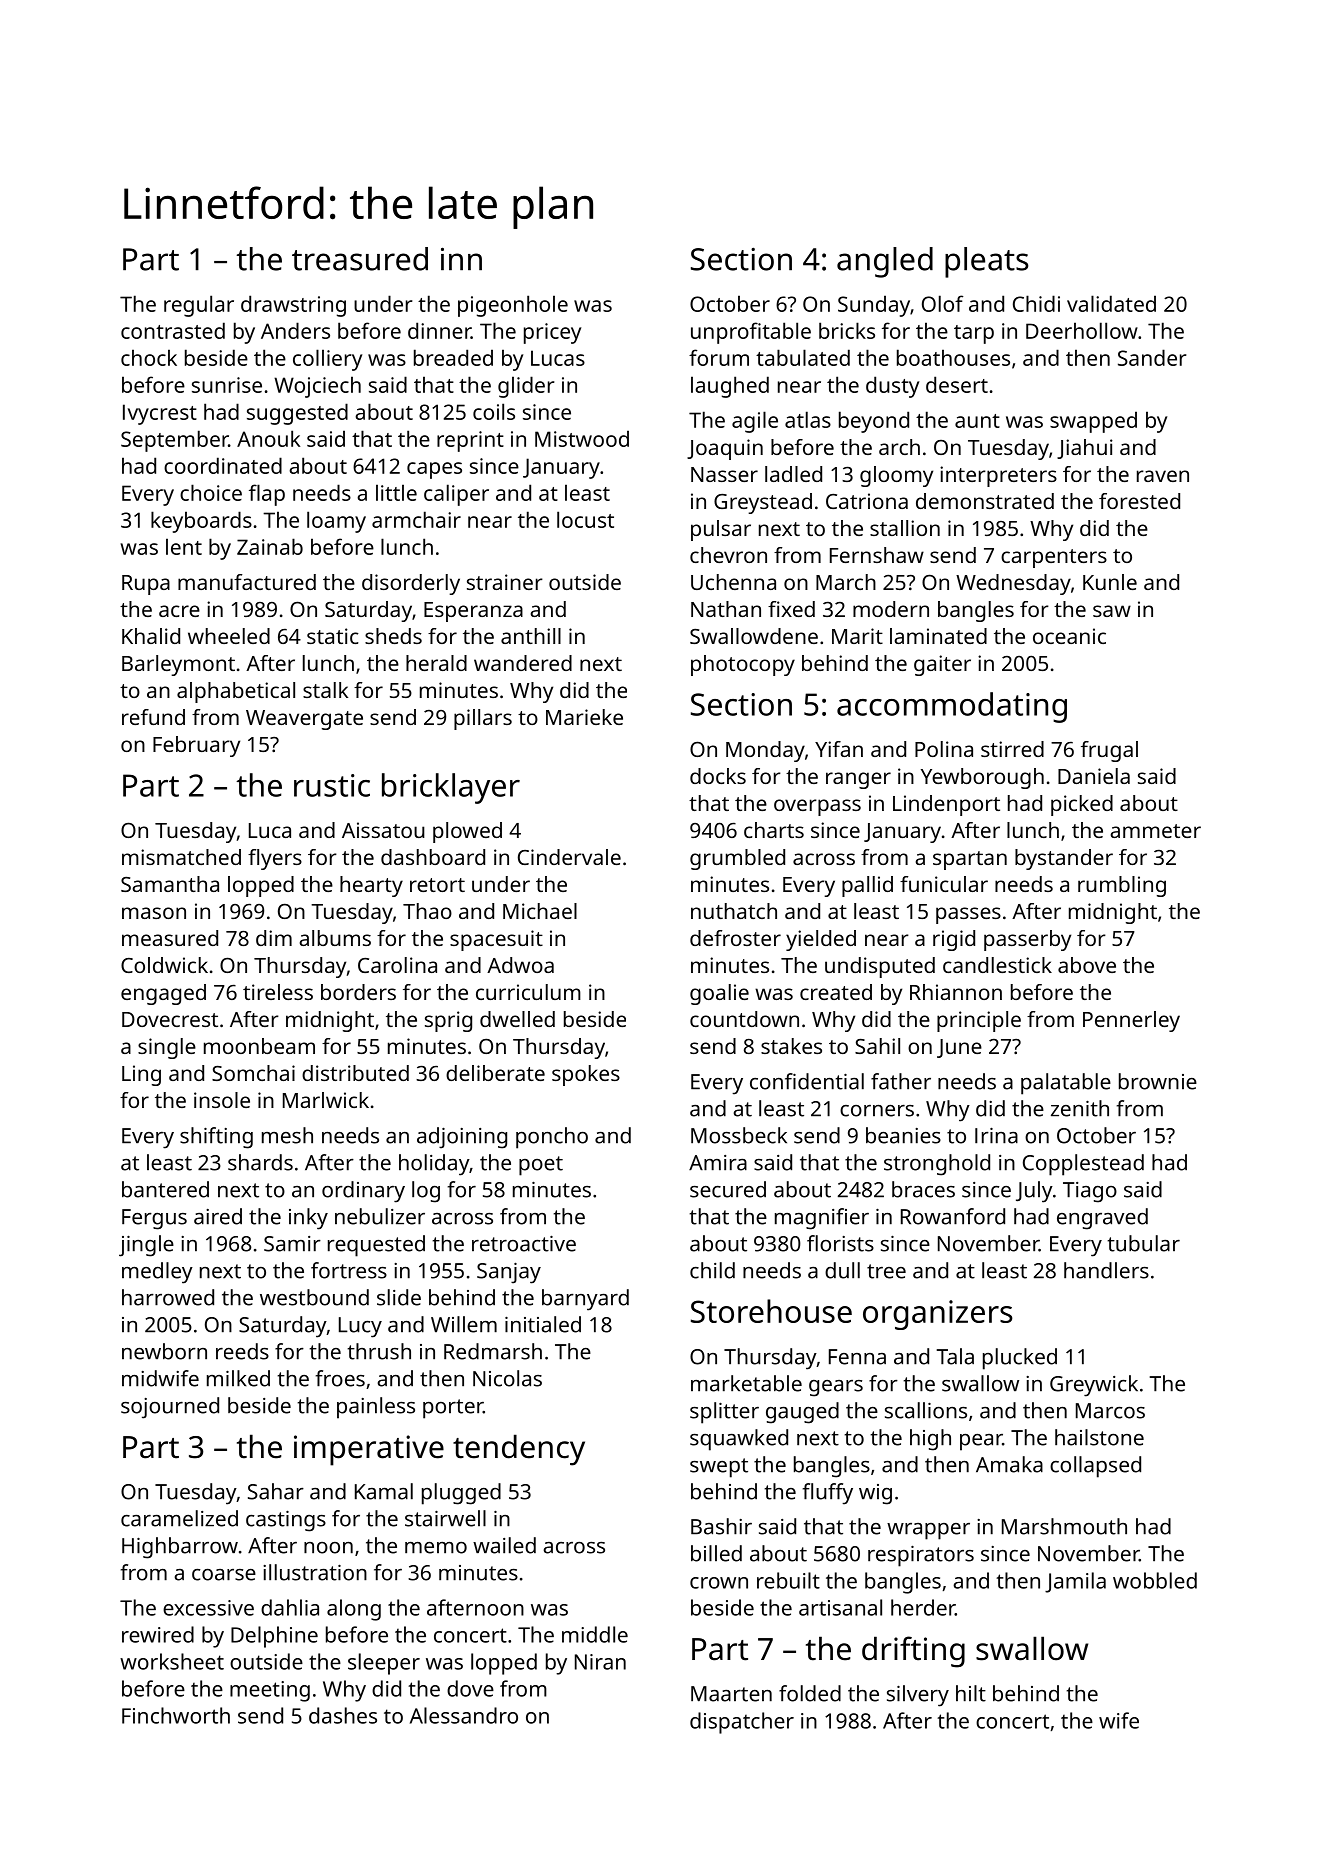 The height and width of the page is (1870, 1322). What do you see at coordinates (513, 306) in the page?
I see `pigeonhole` at bounding box center [513, 306].
